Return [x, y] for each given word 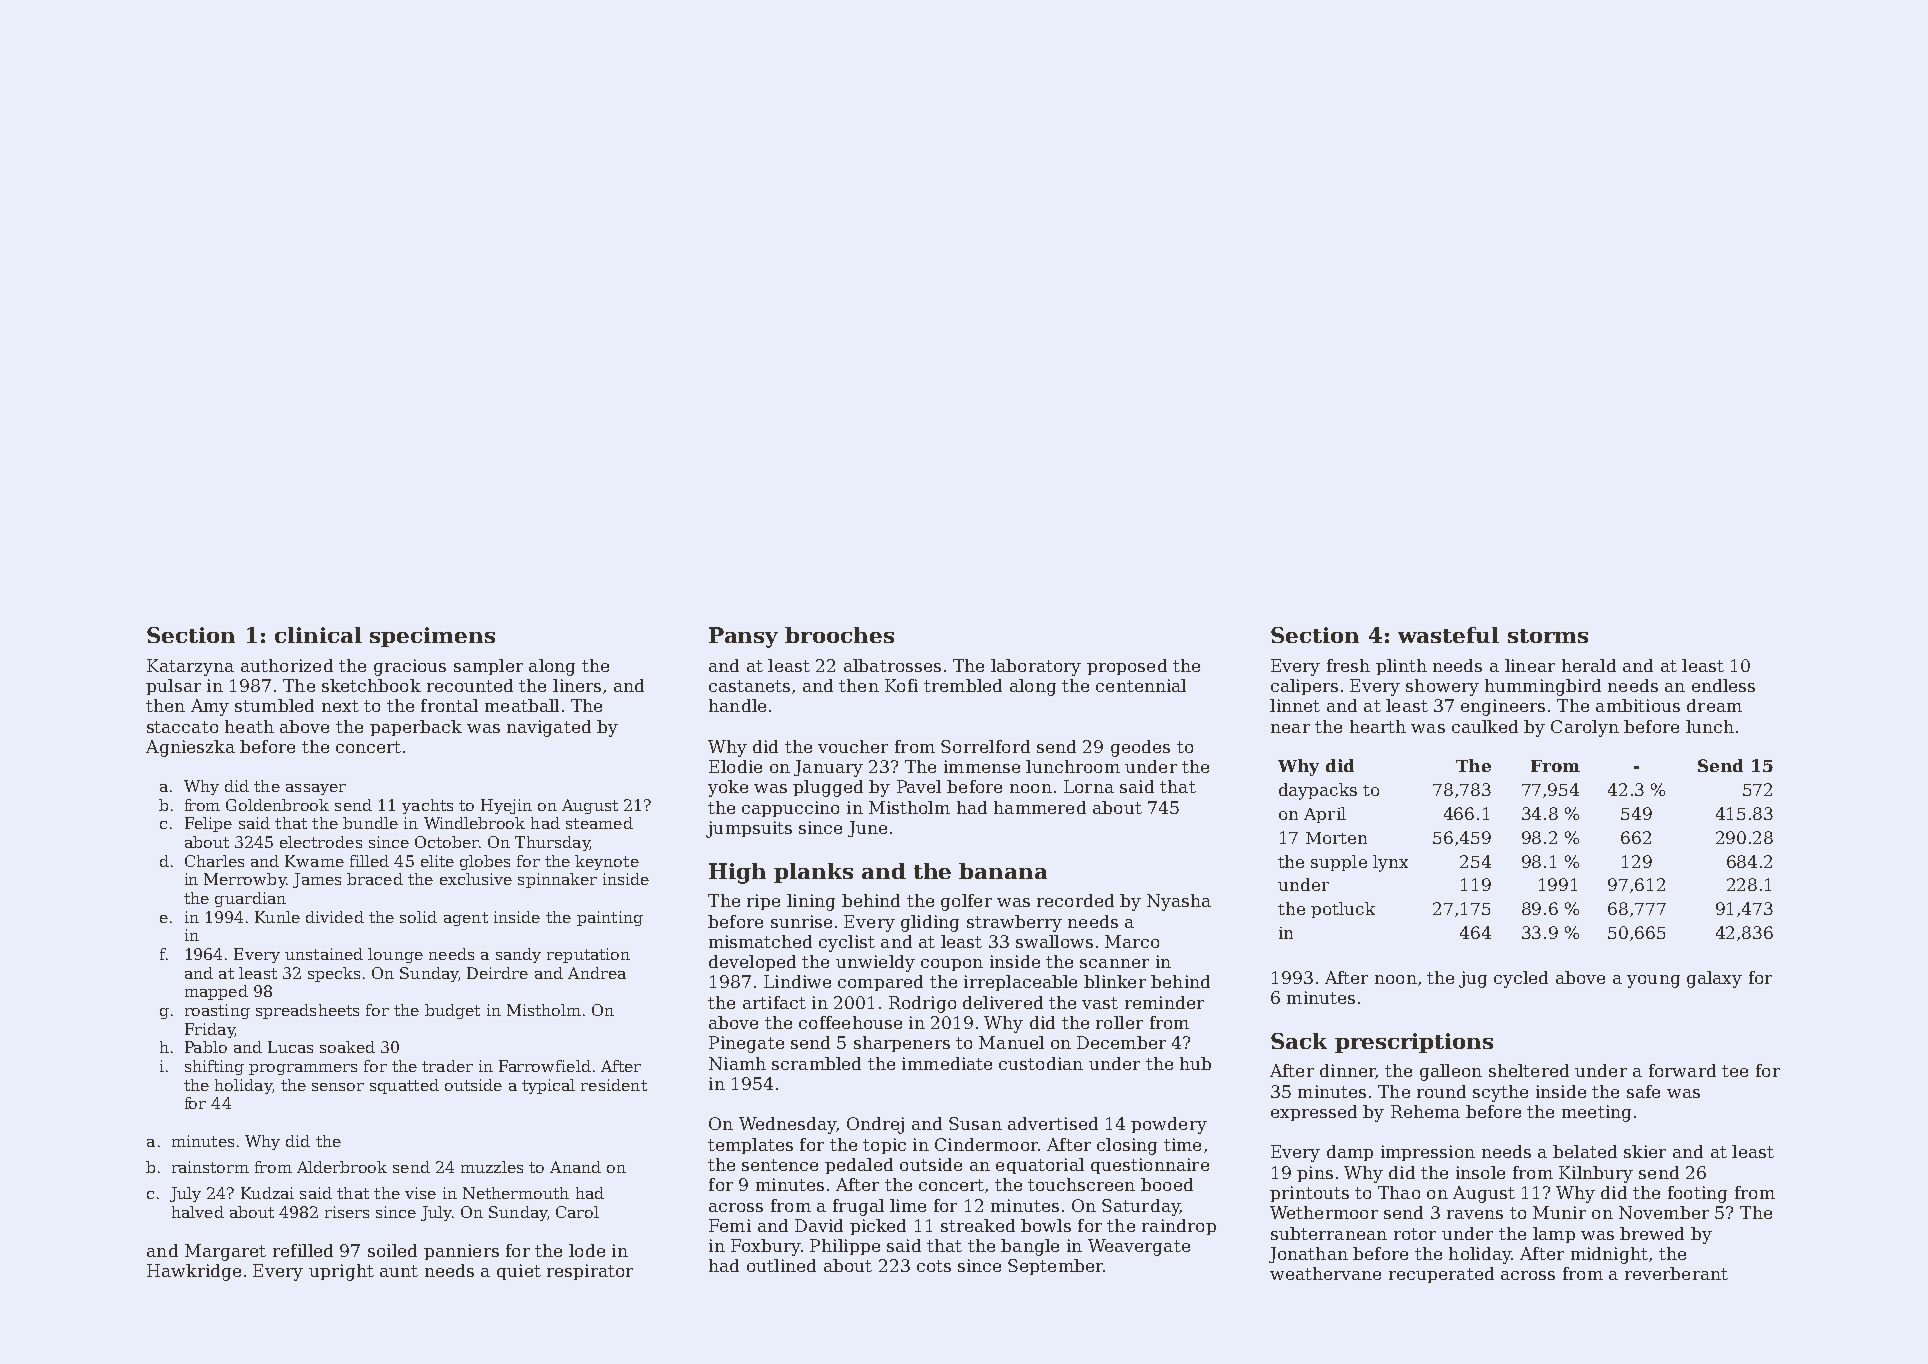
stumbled [274, 705]
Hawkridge [194, 1272]
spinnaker [557, 880]
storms [1548, 636]
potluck [1343, 910]
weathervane [1325, 1273]
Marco [1132, 941]
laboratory [1036, 667]
